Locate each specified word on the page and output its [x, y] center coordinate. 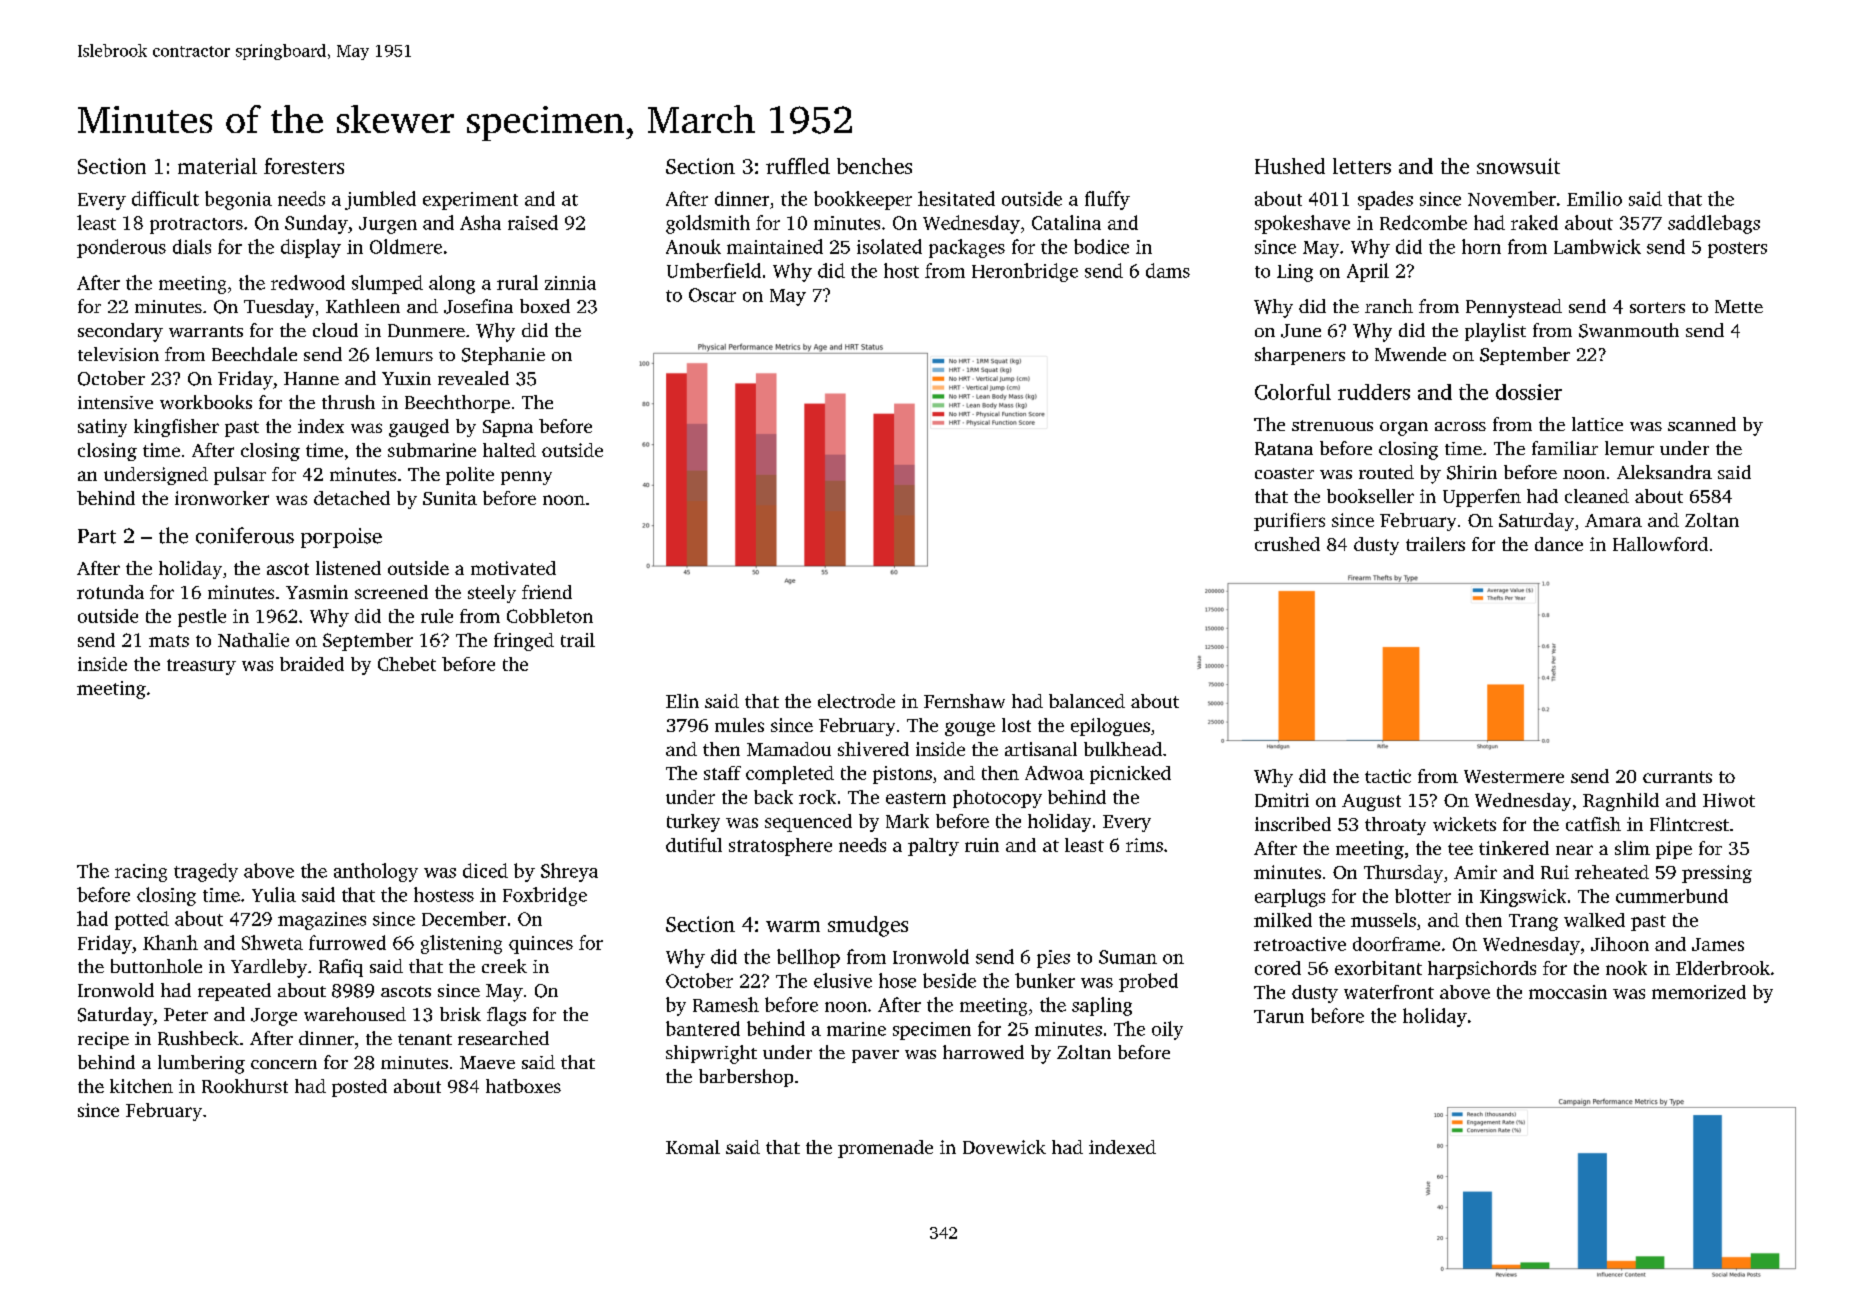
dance [1559, 544]
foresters [304, 166]
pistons [902, 775]
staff [722, 773]
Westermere [1514, 776]
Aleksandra [1664, 472]
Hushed [1290, 166]
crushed [1287, 544]
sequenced [808, 823]
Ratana [1284, 449]
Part [97, 536]
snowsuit [1518, 166]
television [118, 354]
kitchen [141, 1086]
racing [141, 873]
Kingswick [1523, 898]
